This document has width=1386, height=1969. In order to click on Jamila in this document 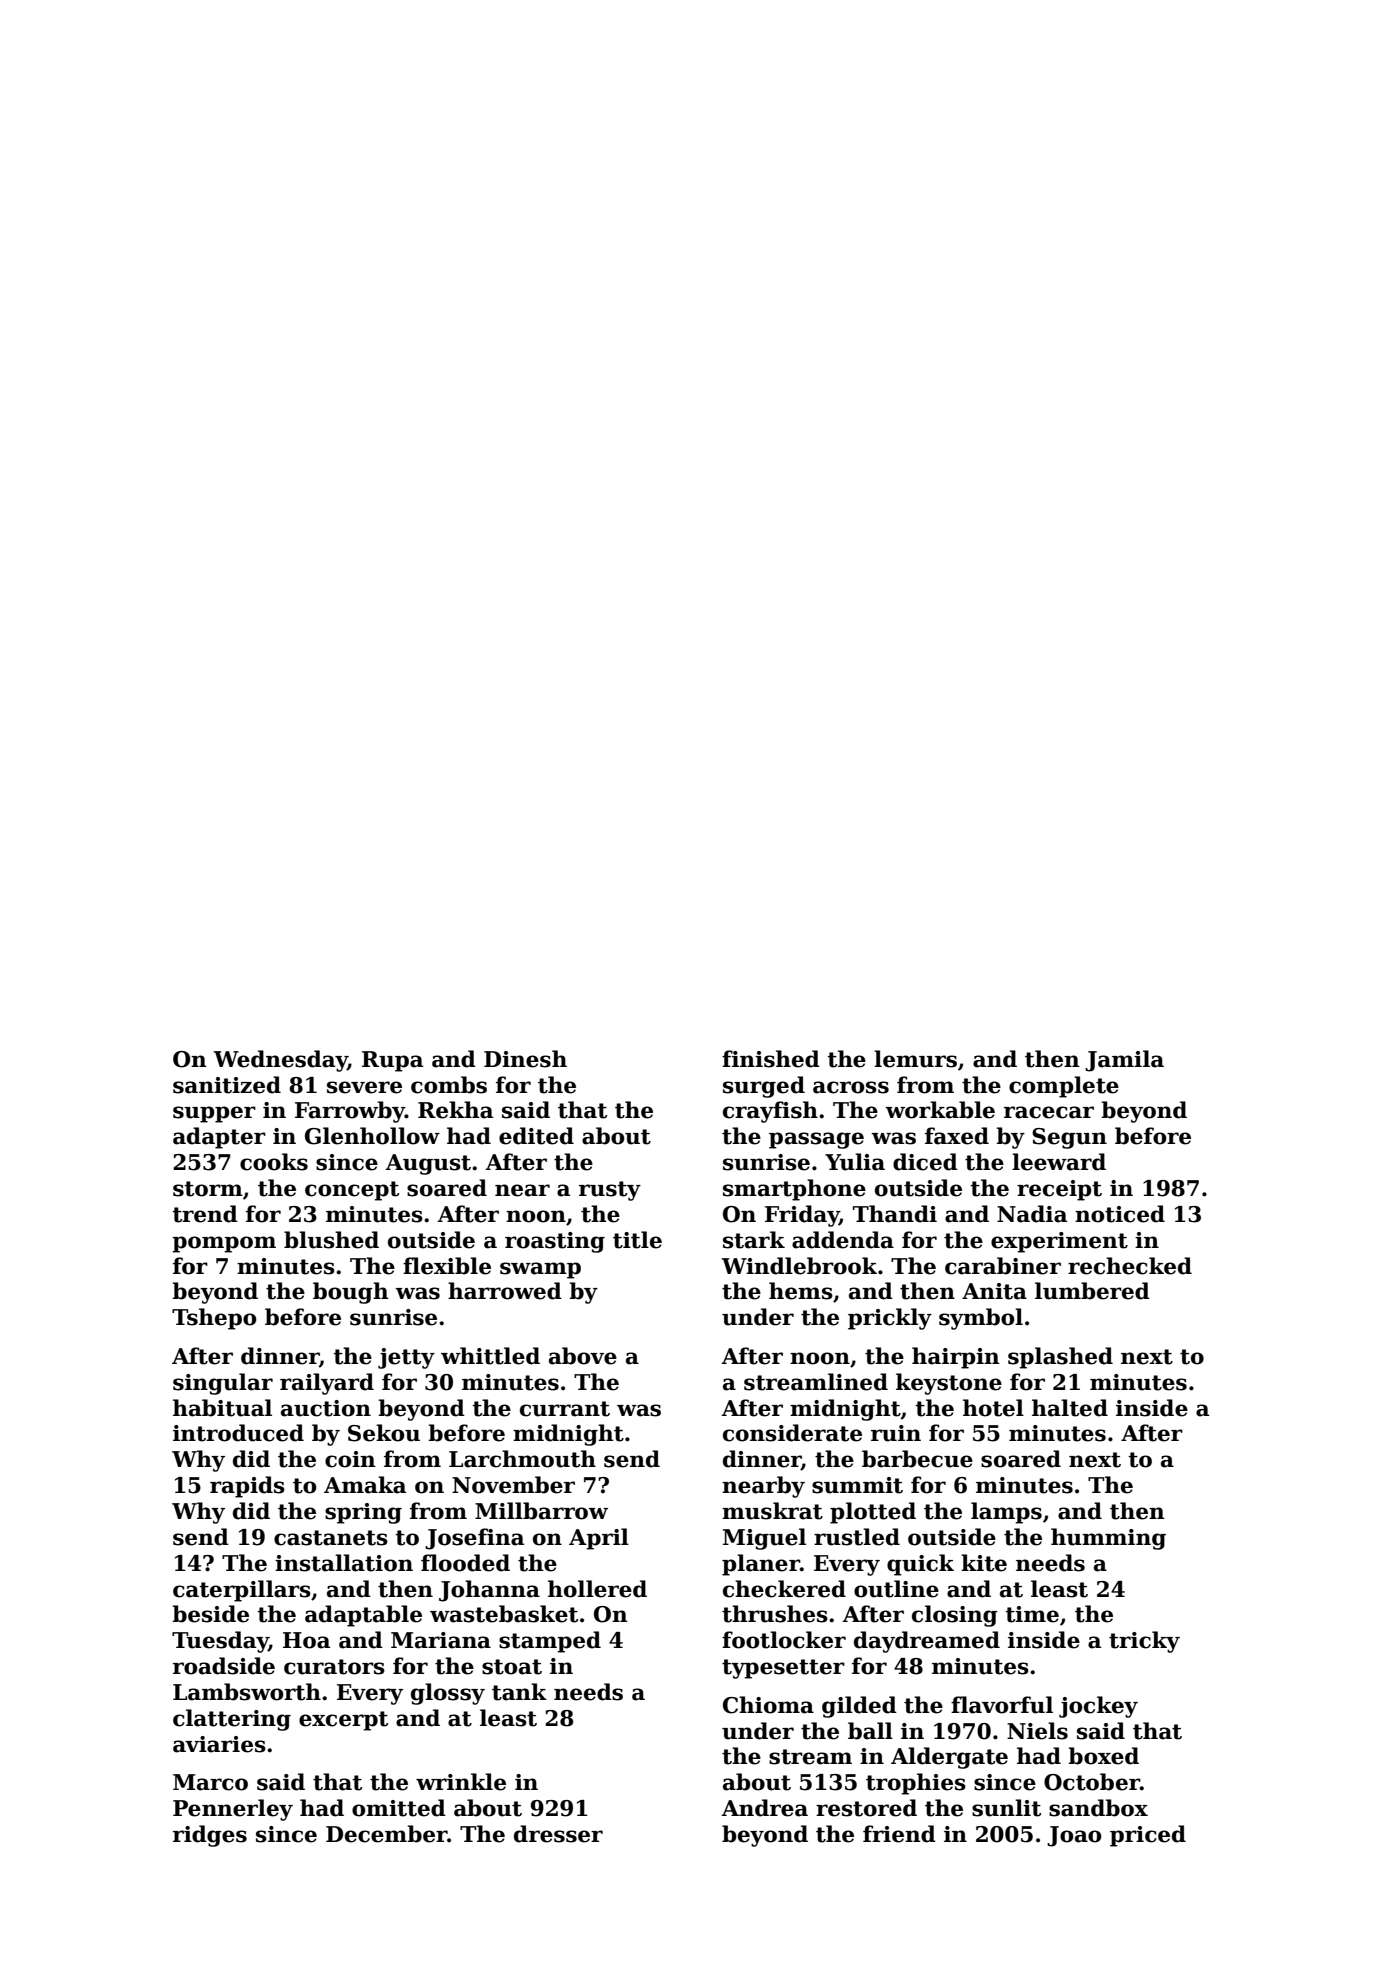, I will do `click(1124, 1061)`.
